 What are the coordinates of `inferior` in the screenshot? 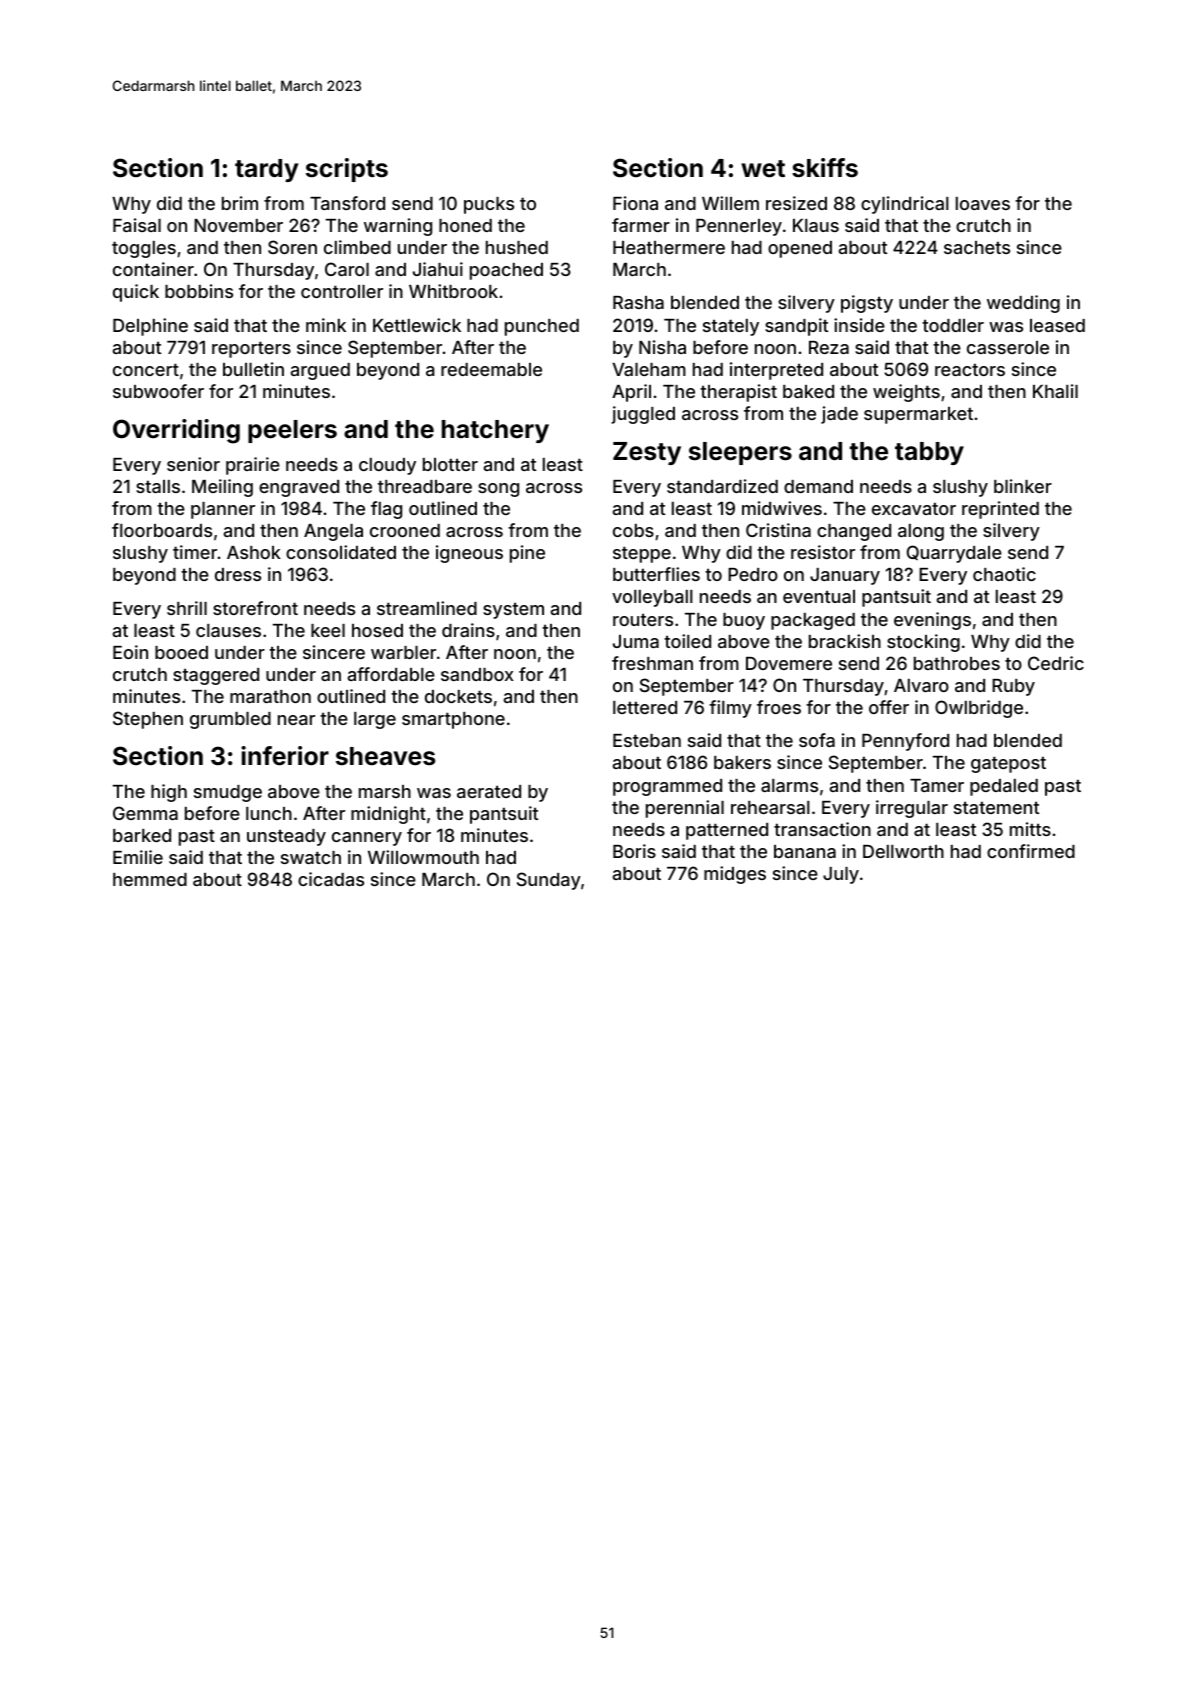 It's located at (285, 756).
